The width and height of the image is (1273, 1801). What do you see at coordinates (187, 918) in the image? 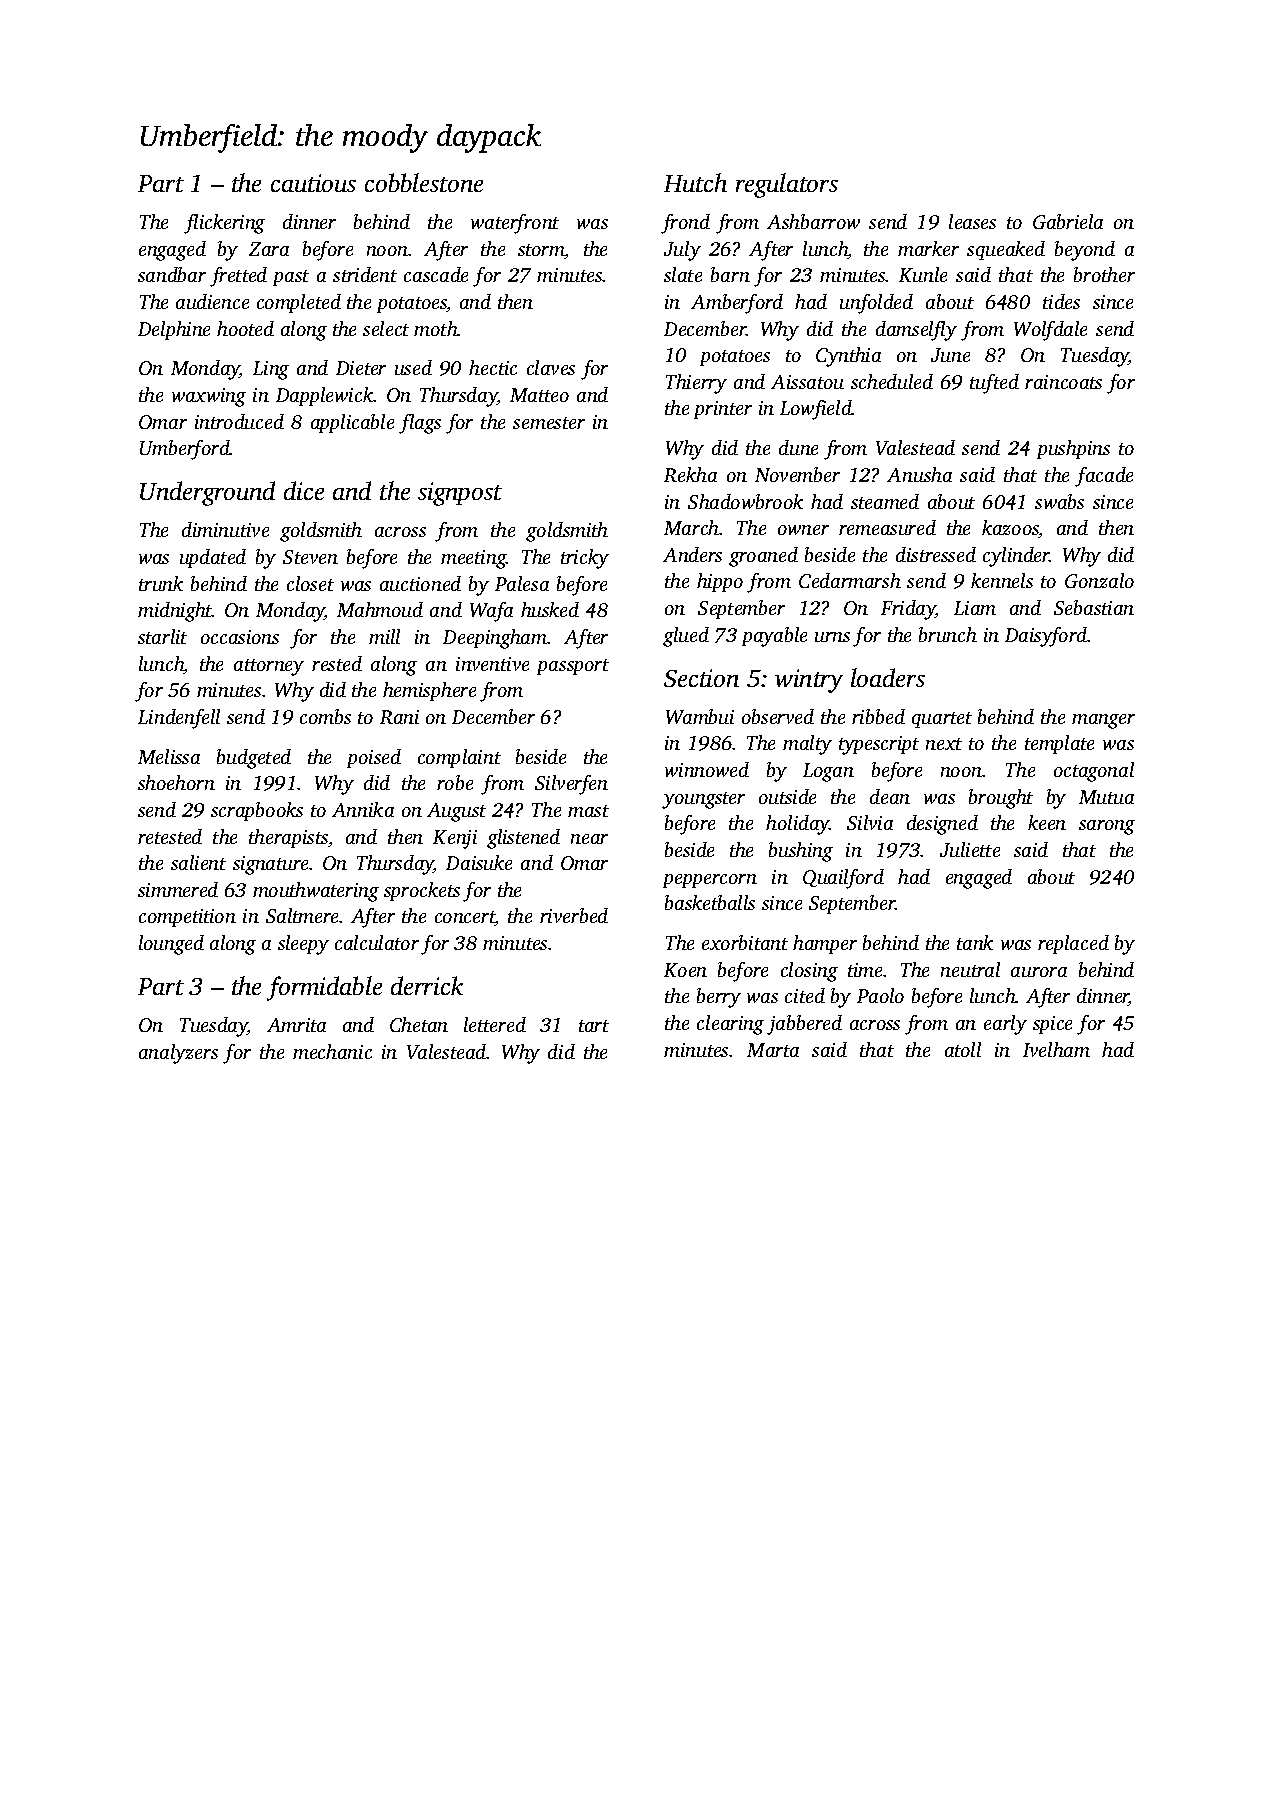
I see `competition` at bounding box center [187, 918].
